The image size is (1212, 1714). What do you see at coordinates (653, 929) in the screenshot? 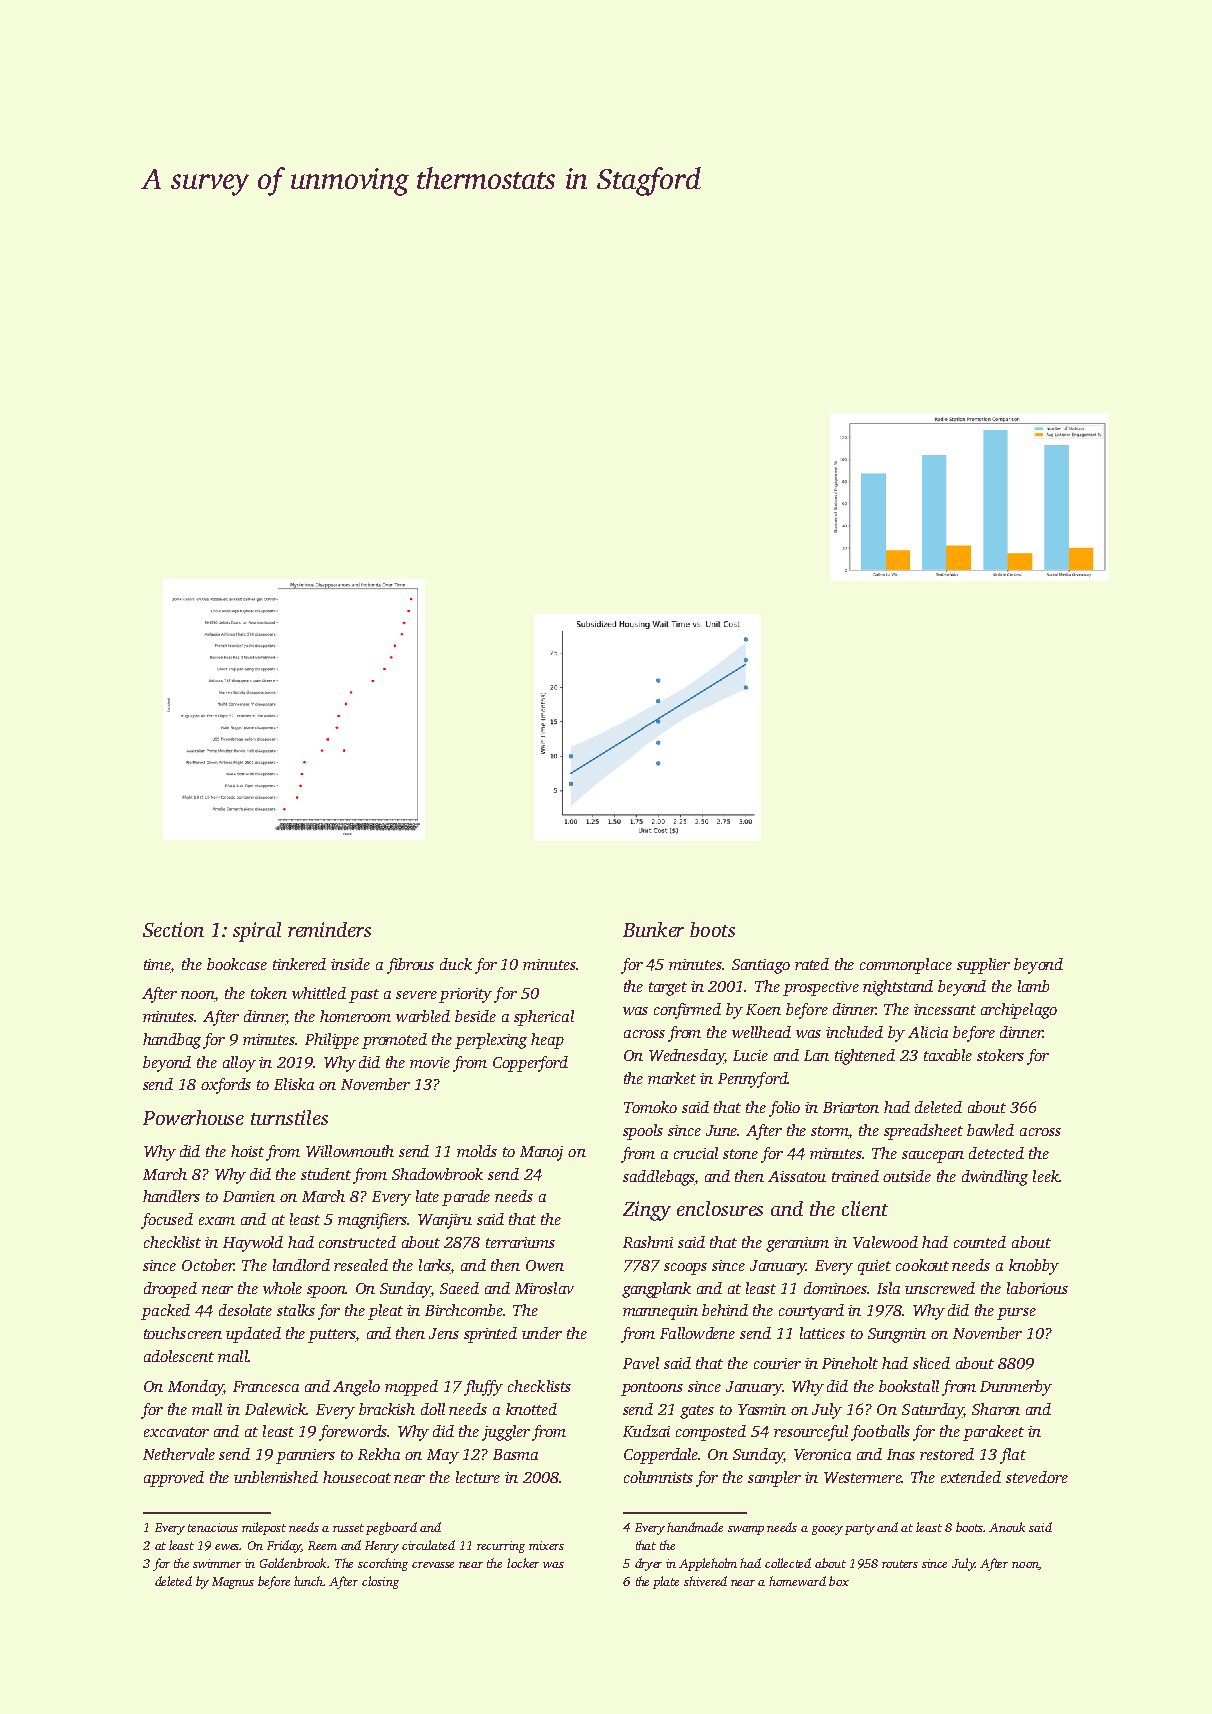
I see `Bunker` at bounding box center [653, 929].
